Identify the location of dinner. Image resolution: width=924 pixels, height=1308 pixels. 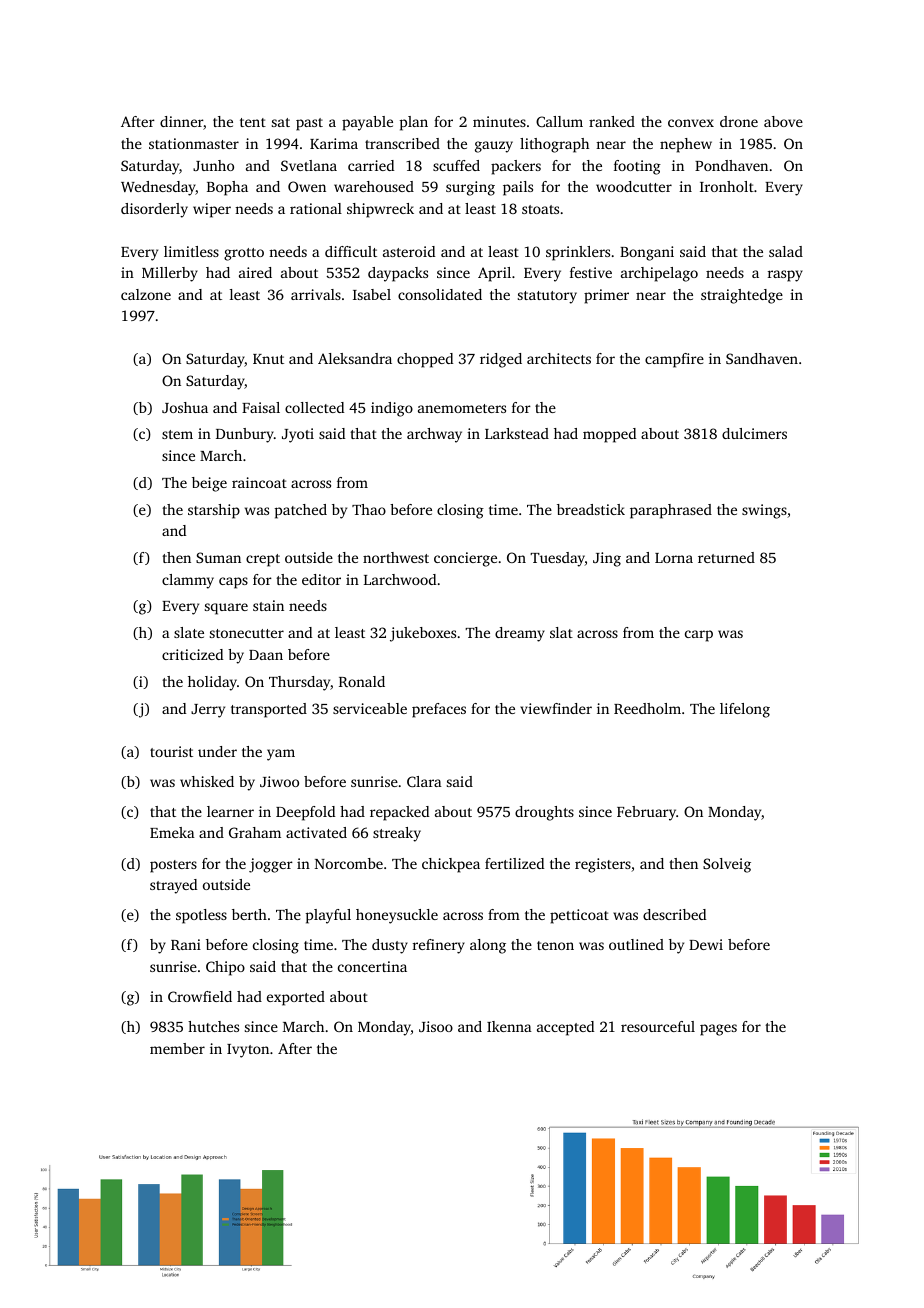
(181, 121).
